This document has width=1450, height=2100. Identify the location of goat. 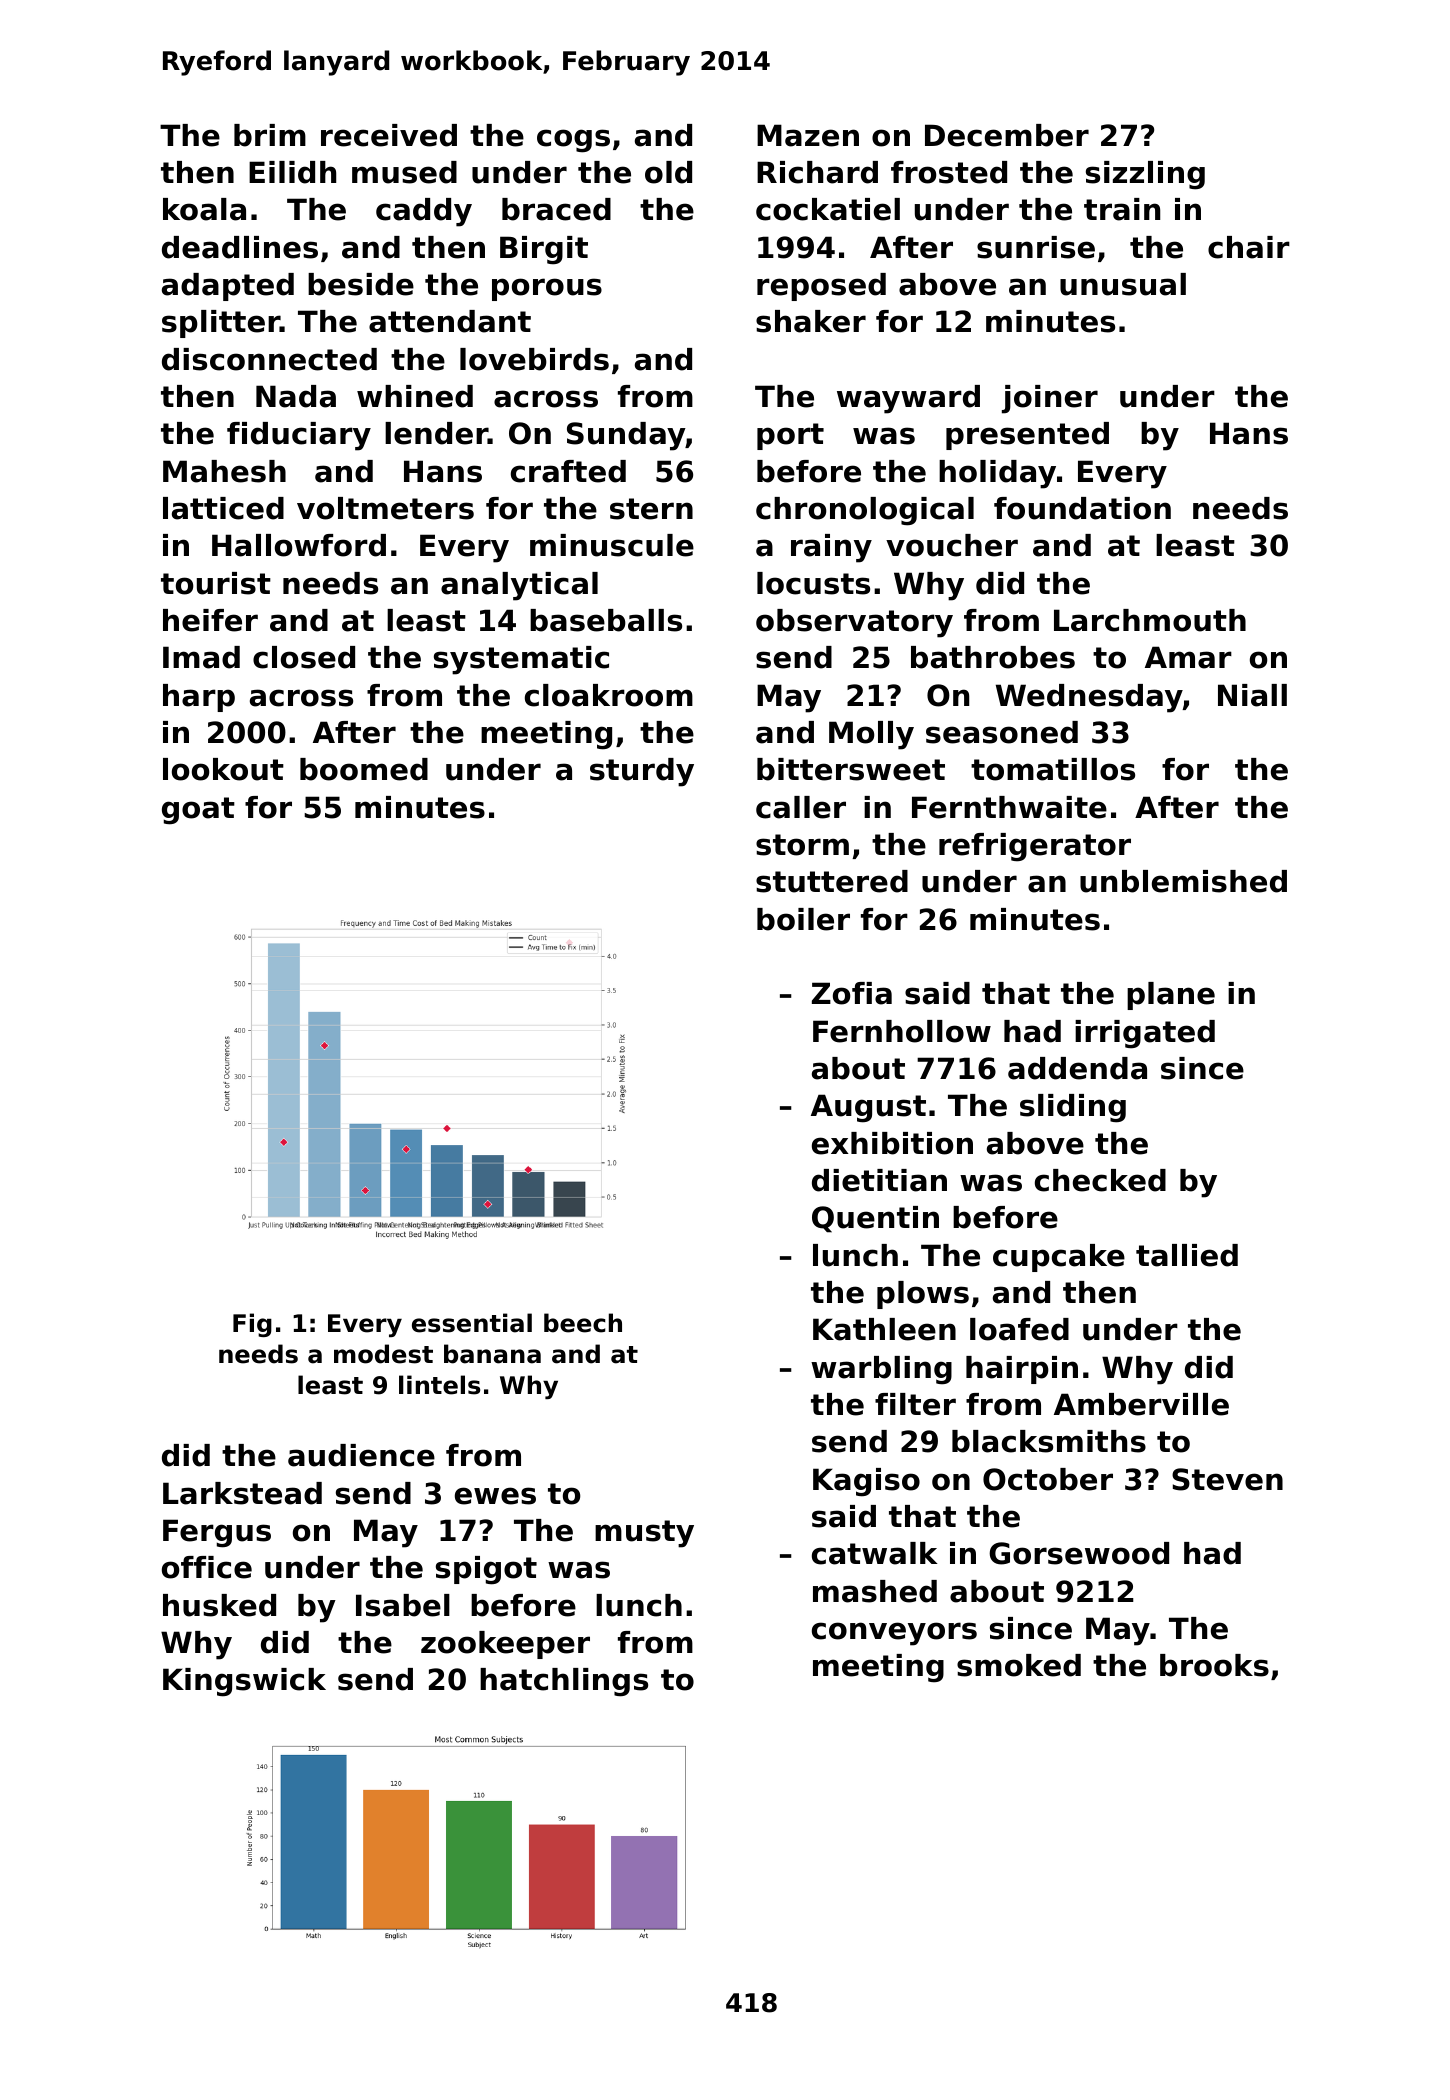
(198, 811).
